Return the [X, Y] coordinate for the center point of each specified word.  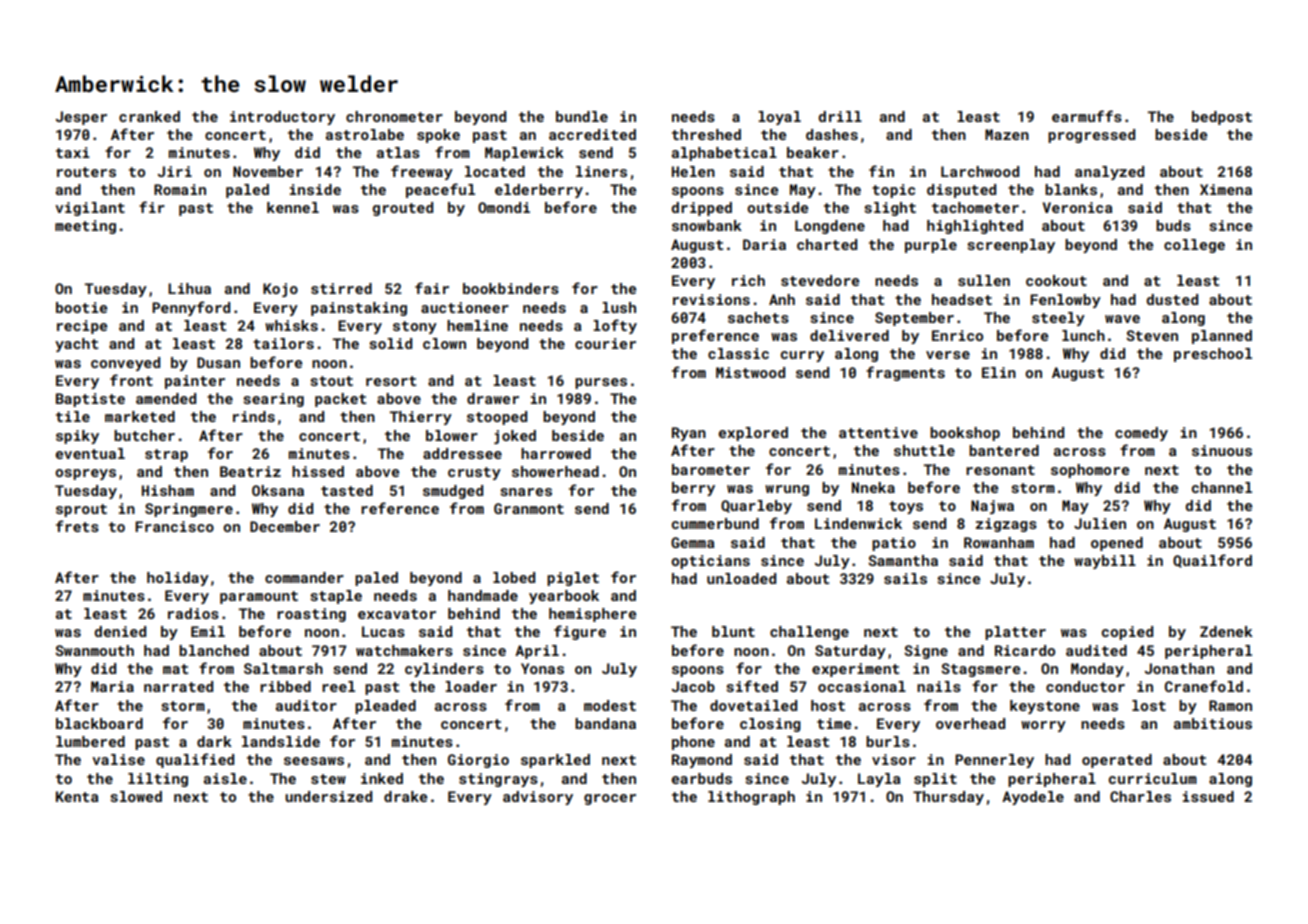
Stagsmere [980, 670]
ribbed [285, 686]
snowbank [707, 225]
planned [1222, 337]
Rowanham [999, 542]
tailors [283, 343]
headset [962, 299]
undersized [328, 796]
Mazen [1007, 134]
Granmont [529, 508]
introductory [282, 118]
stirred [341, 288]
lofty [615, 326]
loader [471, 686]
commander [304, 577]
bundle [582, 116]
